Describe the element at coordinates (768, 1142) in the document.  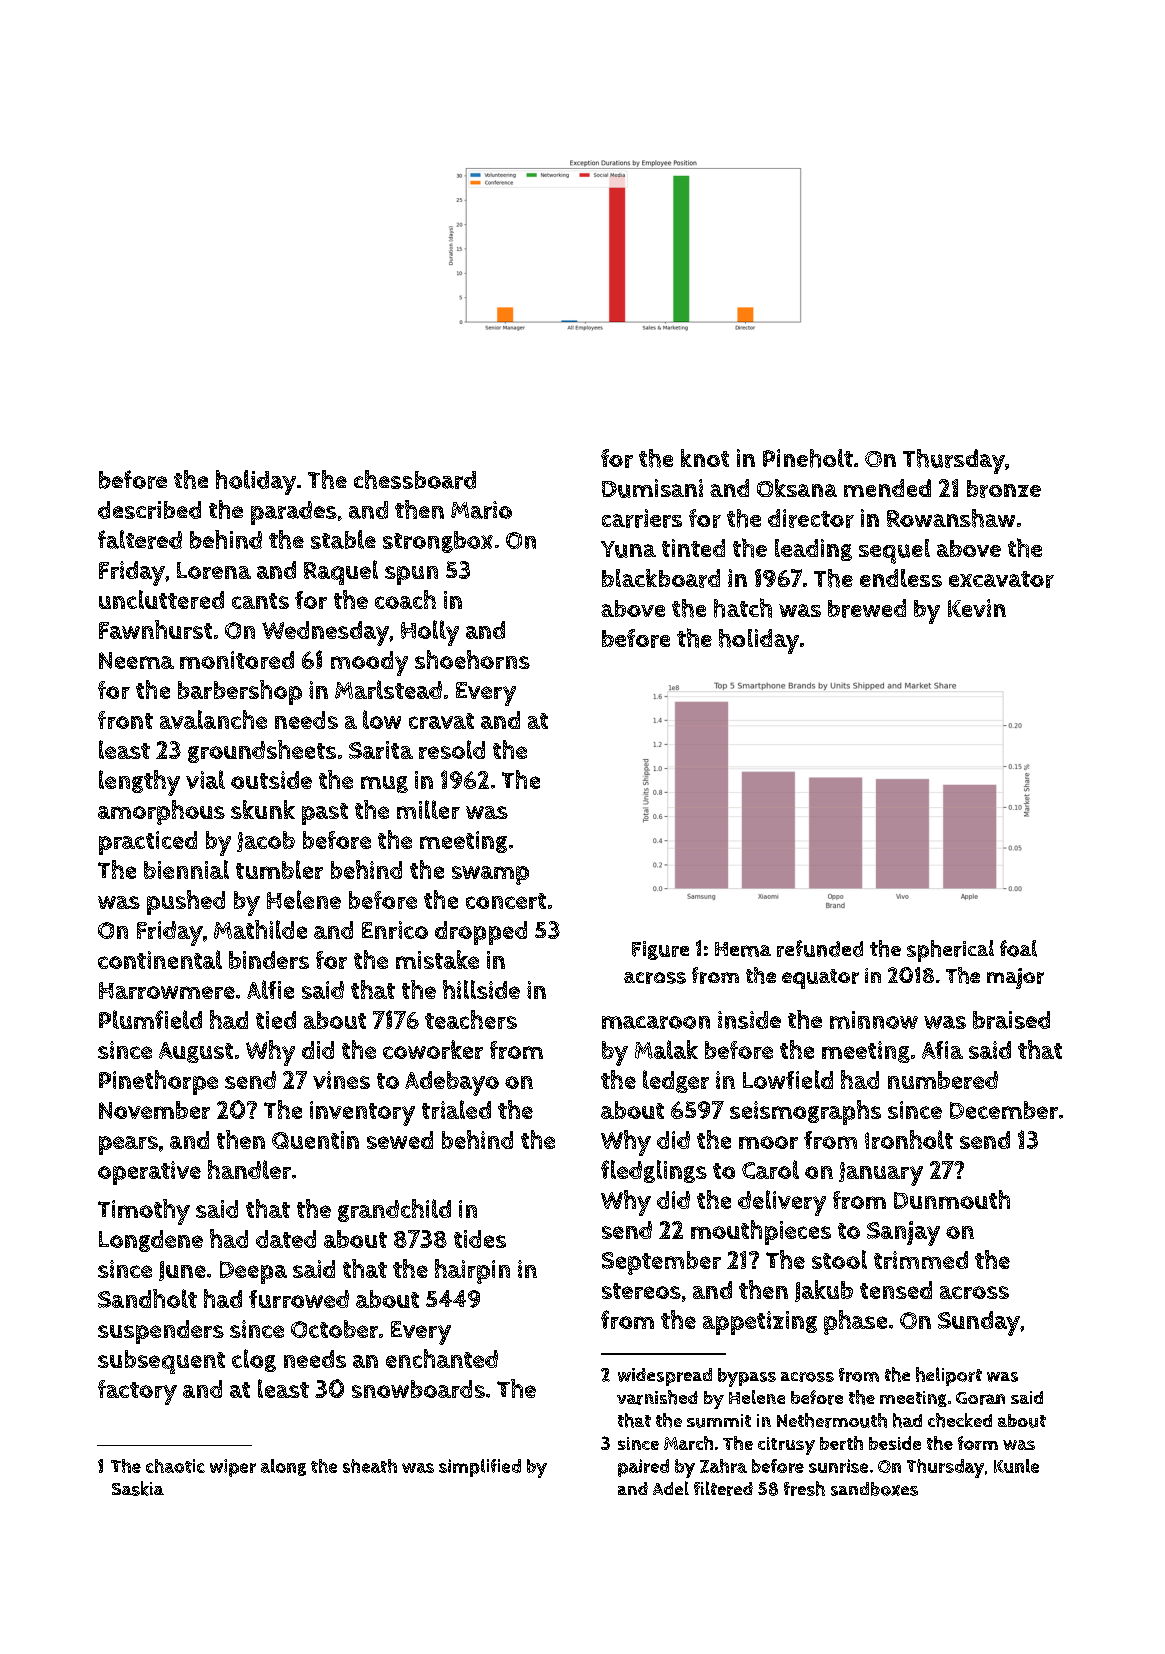
I see `moor` at that location.
